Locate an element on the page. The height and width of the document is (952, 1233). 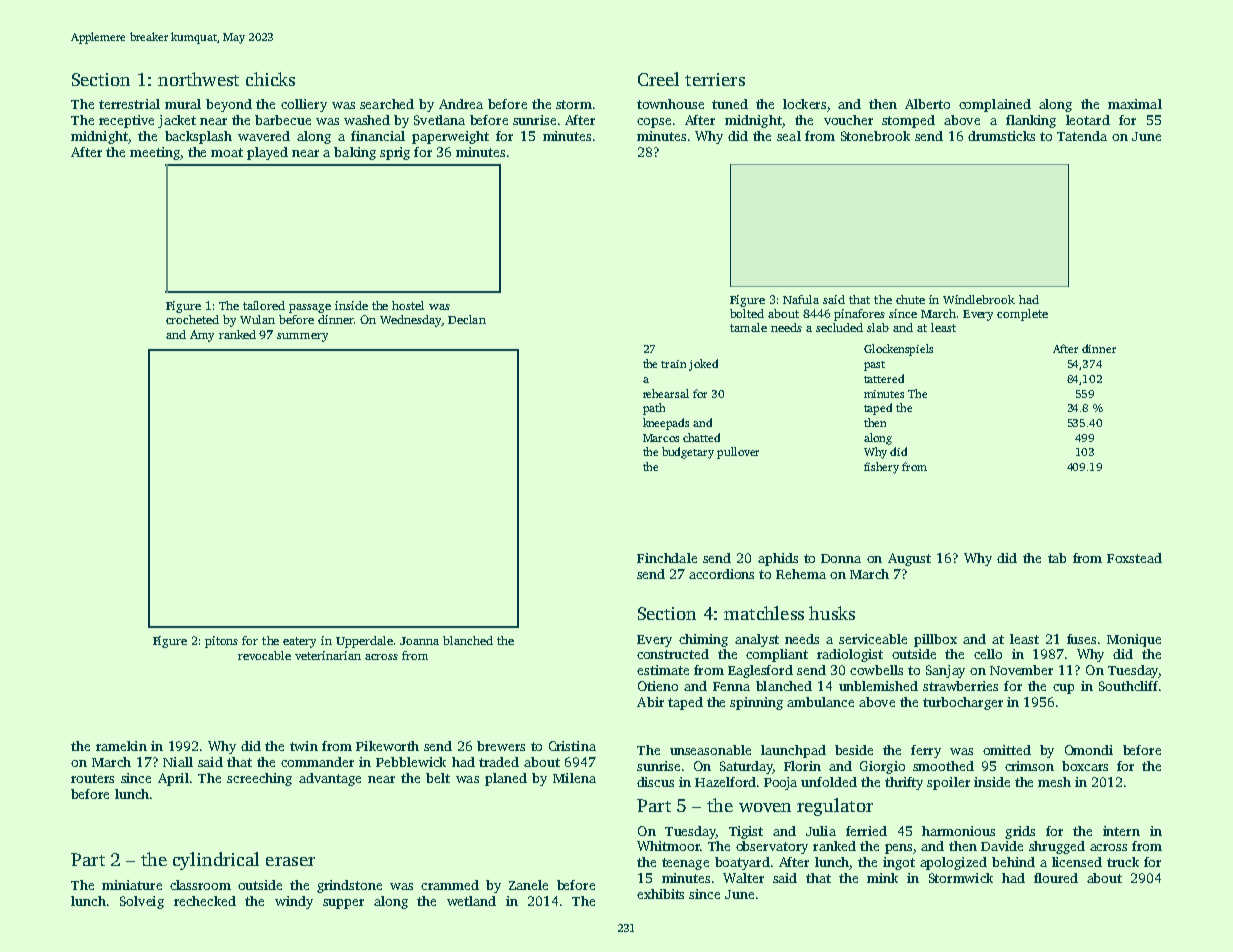
pitons is located at coordinates (221, 642).
